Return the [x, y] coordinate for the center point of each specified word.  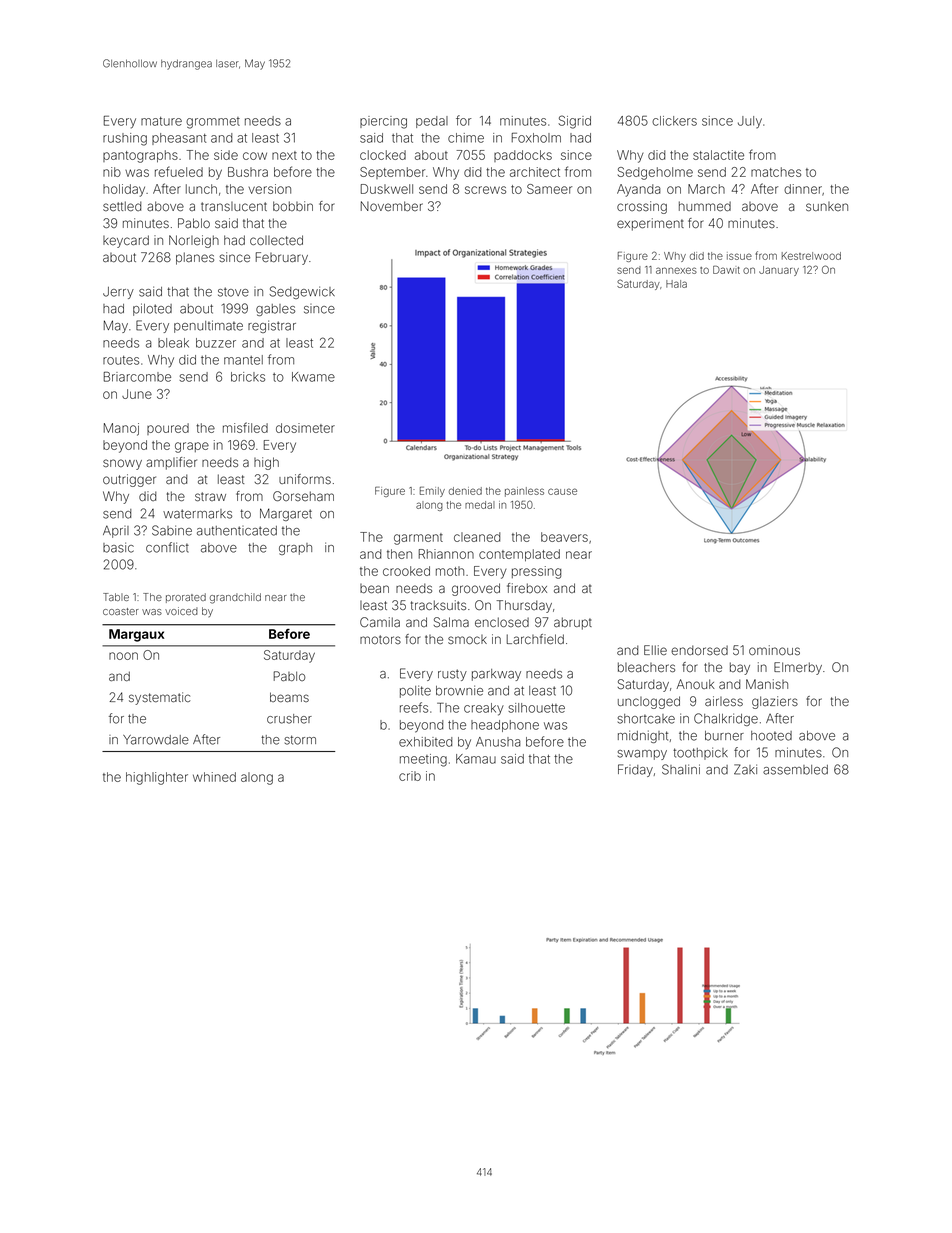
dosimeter [305, 428]
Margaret [286, 514]
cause [562, 491]
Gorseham [303, 496]
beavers [564, 537]
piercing [383, 122]
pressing [536, 572]
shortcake [646, 719]
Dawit [726, 270]
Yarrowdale [156, 740]
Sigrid [574, 122]
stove [233, 292]
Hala [676, 284]
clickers [674, 121]
